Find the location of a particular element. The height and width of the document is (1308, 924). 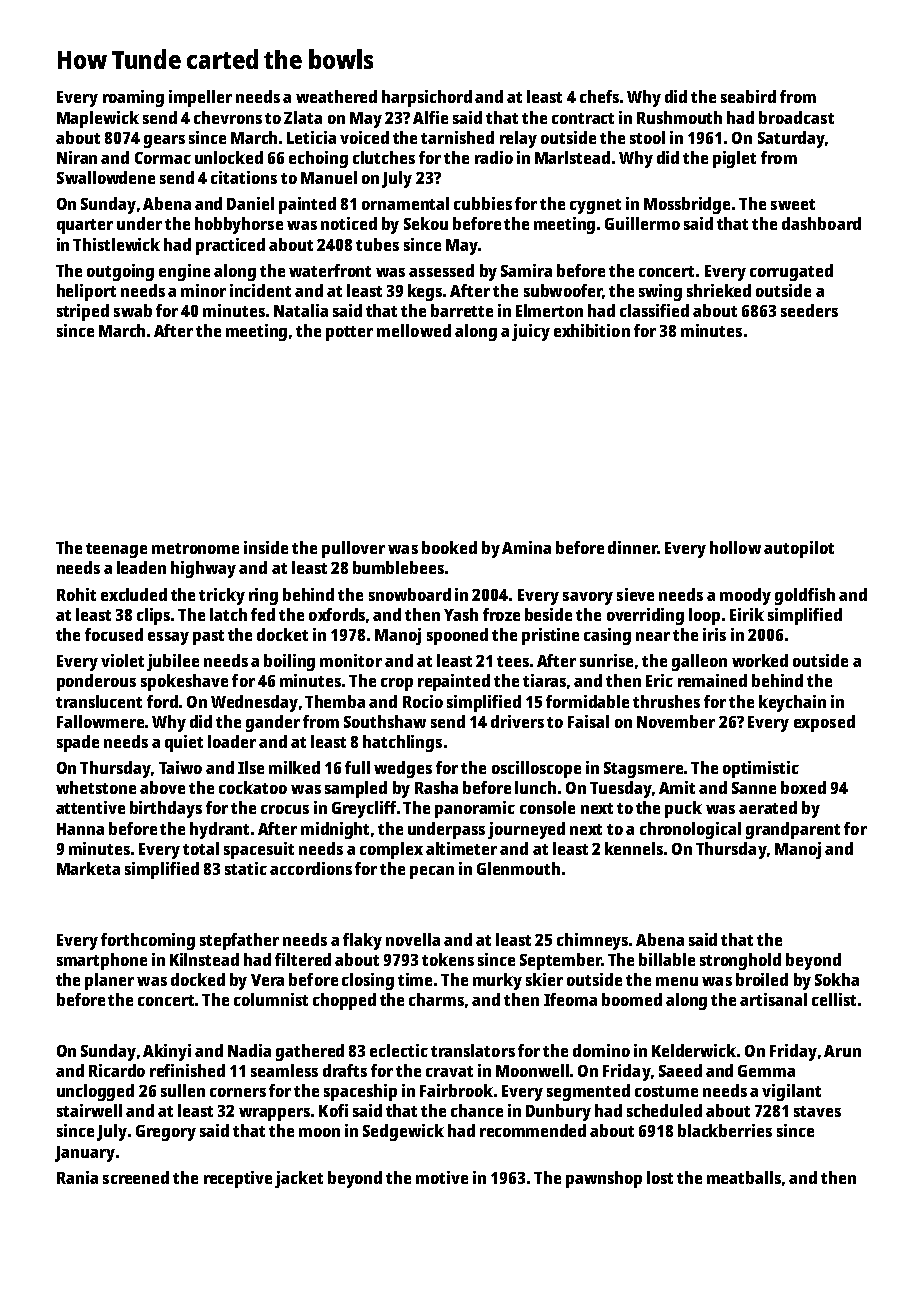

shrieked is located at coordinates (719, 290).
